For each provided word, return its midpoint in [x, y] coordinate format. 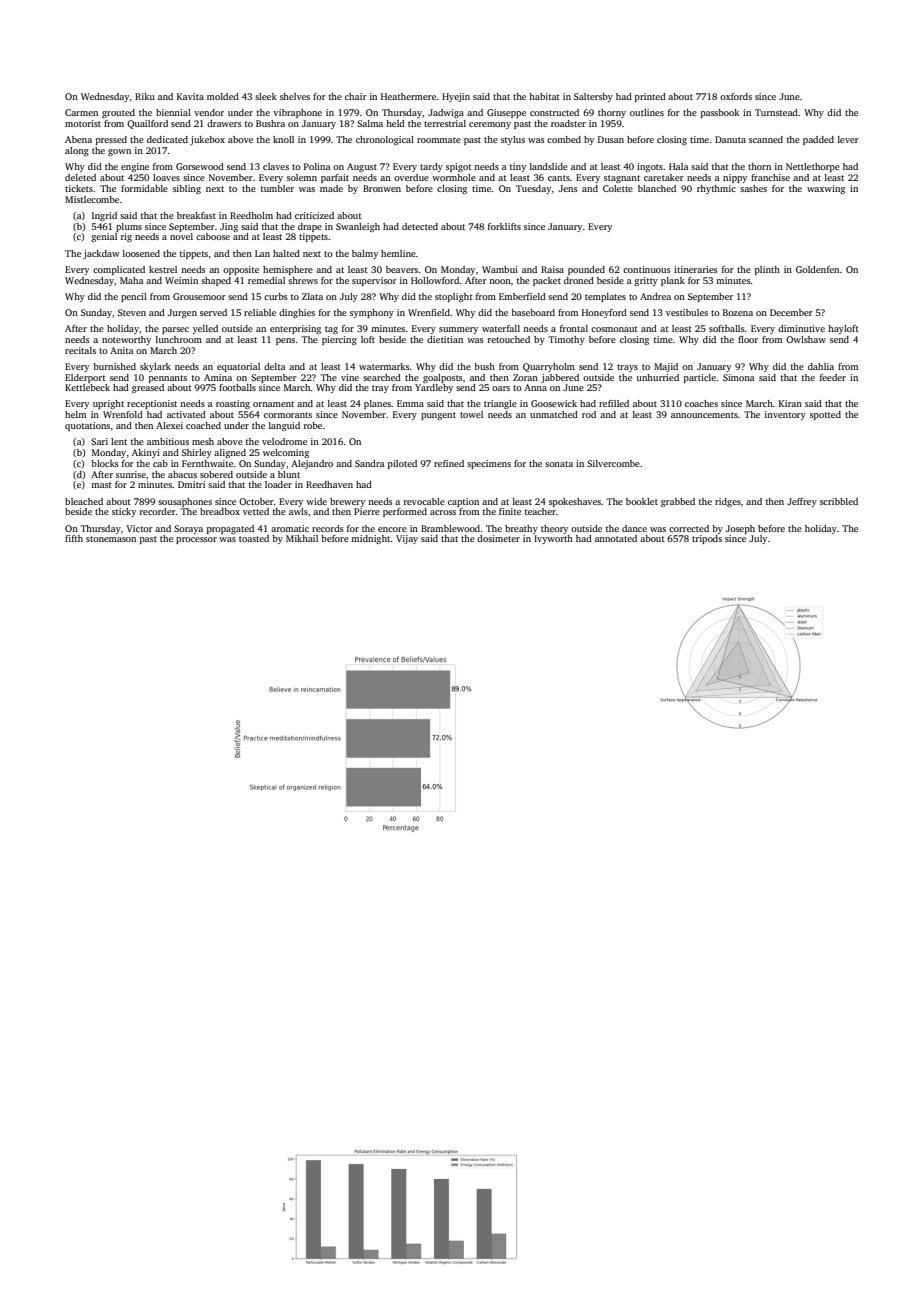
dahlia [821, 366]
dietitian [445, 339]
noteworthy [126, 340]
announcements [704, 415]
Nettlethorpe [813, 167]
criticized [314, 215]
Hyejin [456, 97]
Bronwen [382, 188]
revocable [424, 501]
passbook [720, 113]
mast [101, 485]
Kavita [190, 96]
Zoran [525, 377]
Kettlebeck [87, 387]
